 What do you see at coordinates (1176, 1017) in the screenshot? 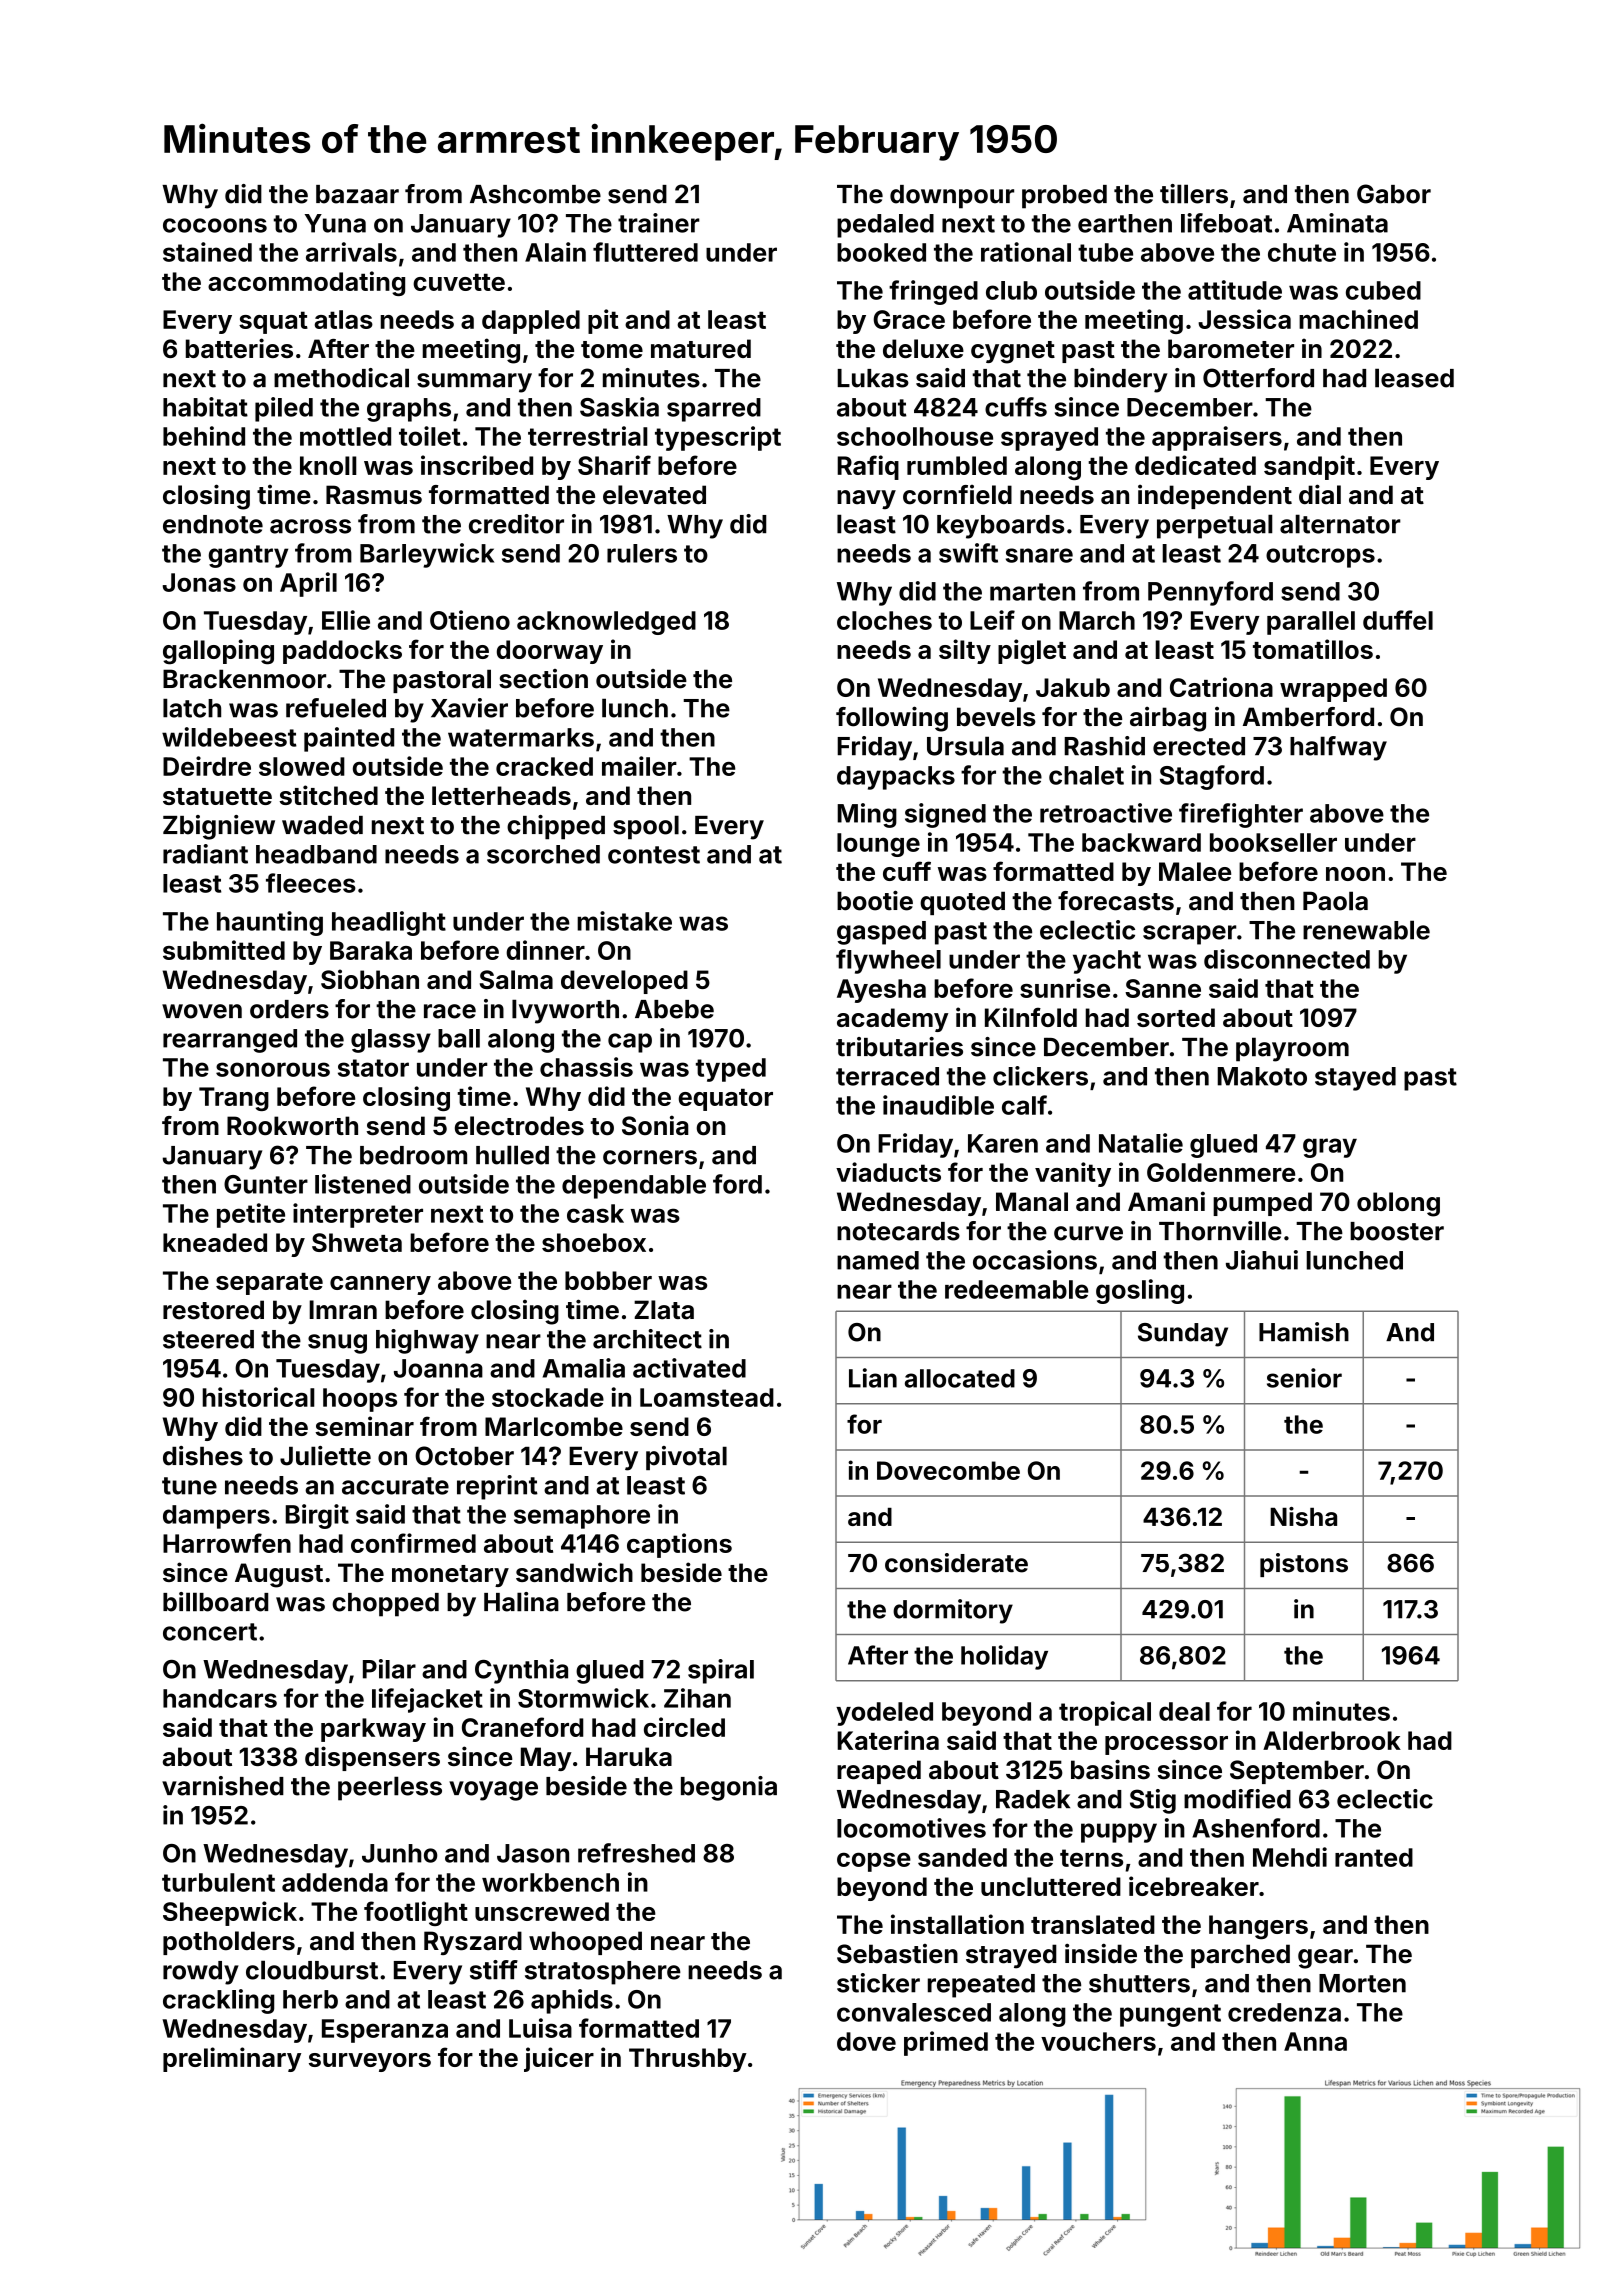
I see `sorted` at bounding box center [1176, 1017].
